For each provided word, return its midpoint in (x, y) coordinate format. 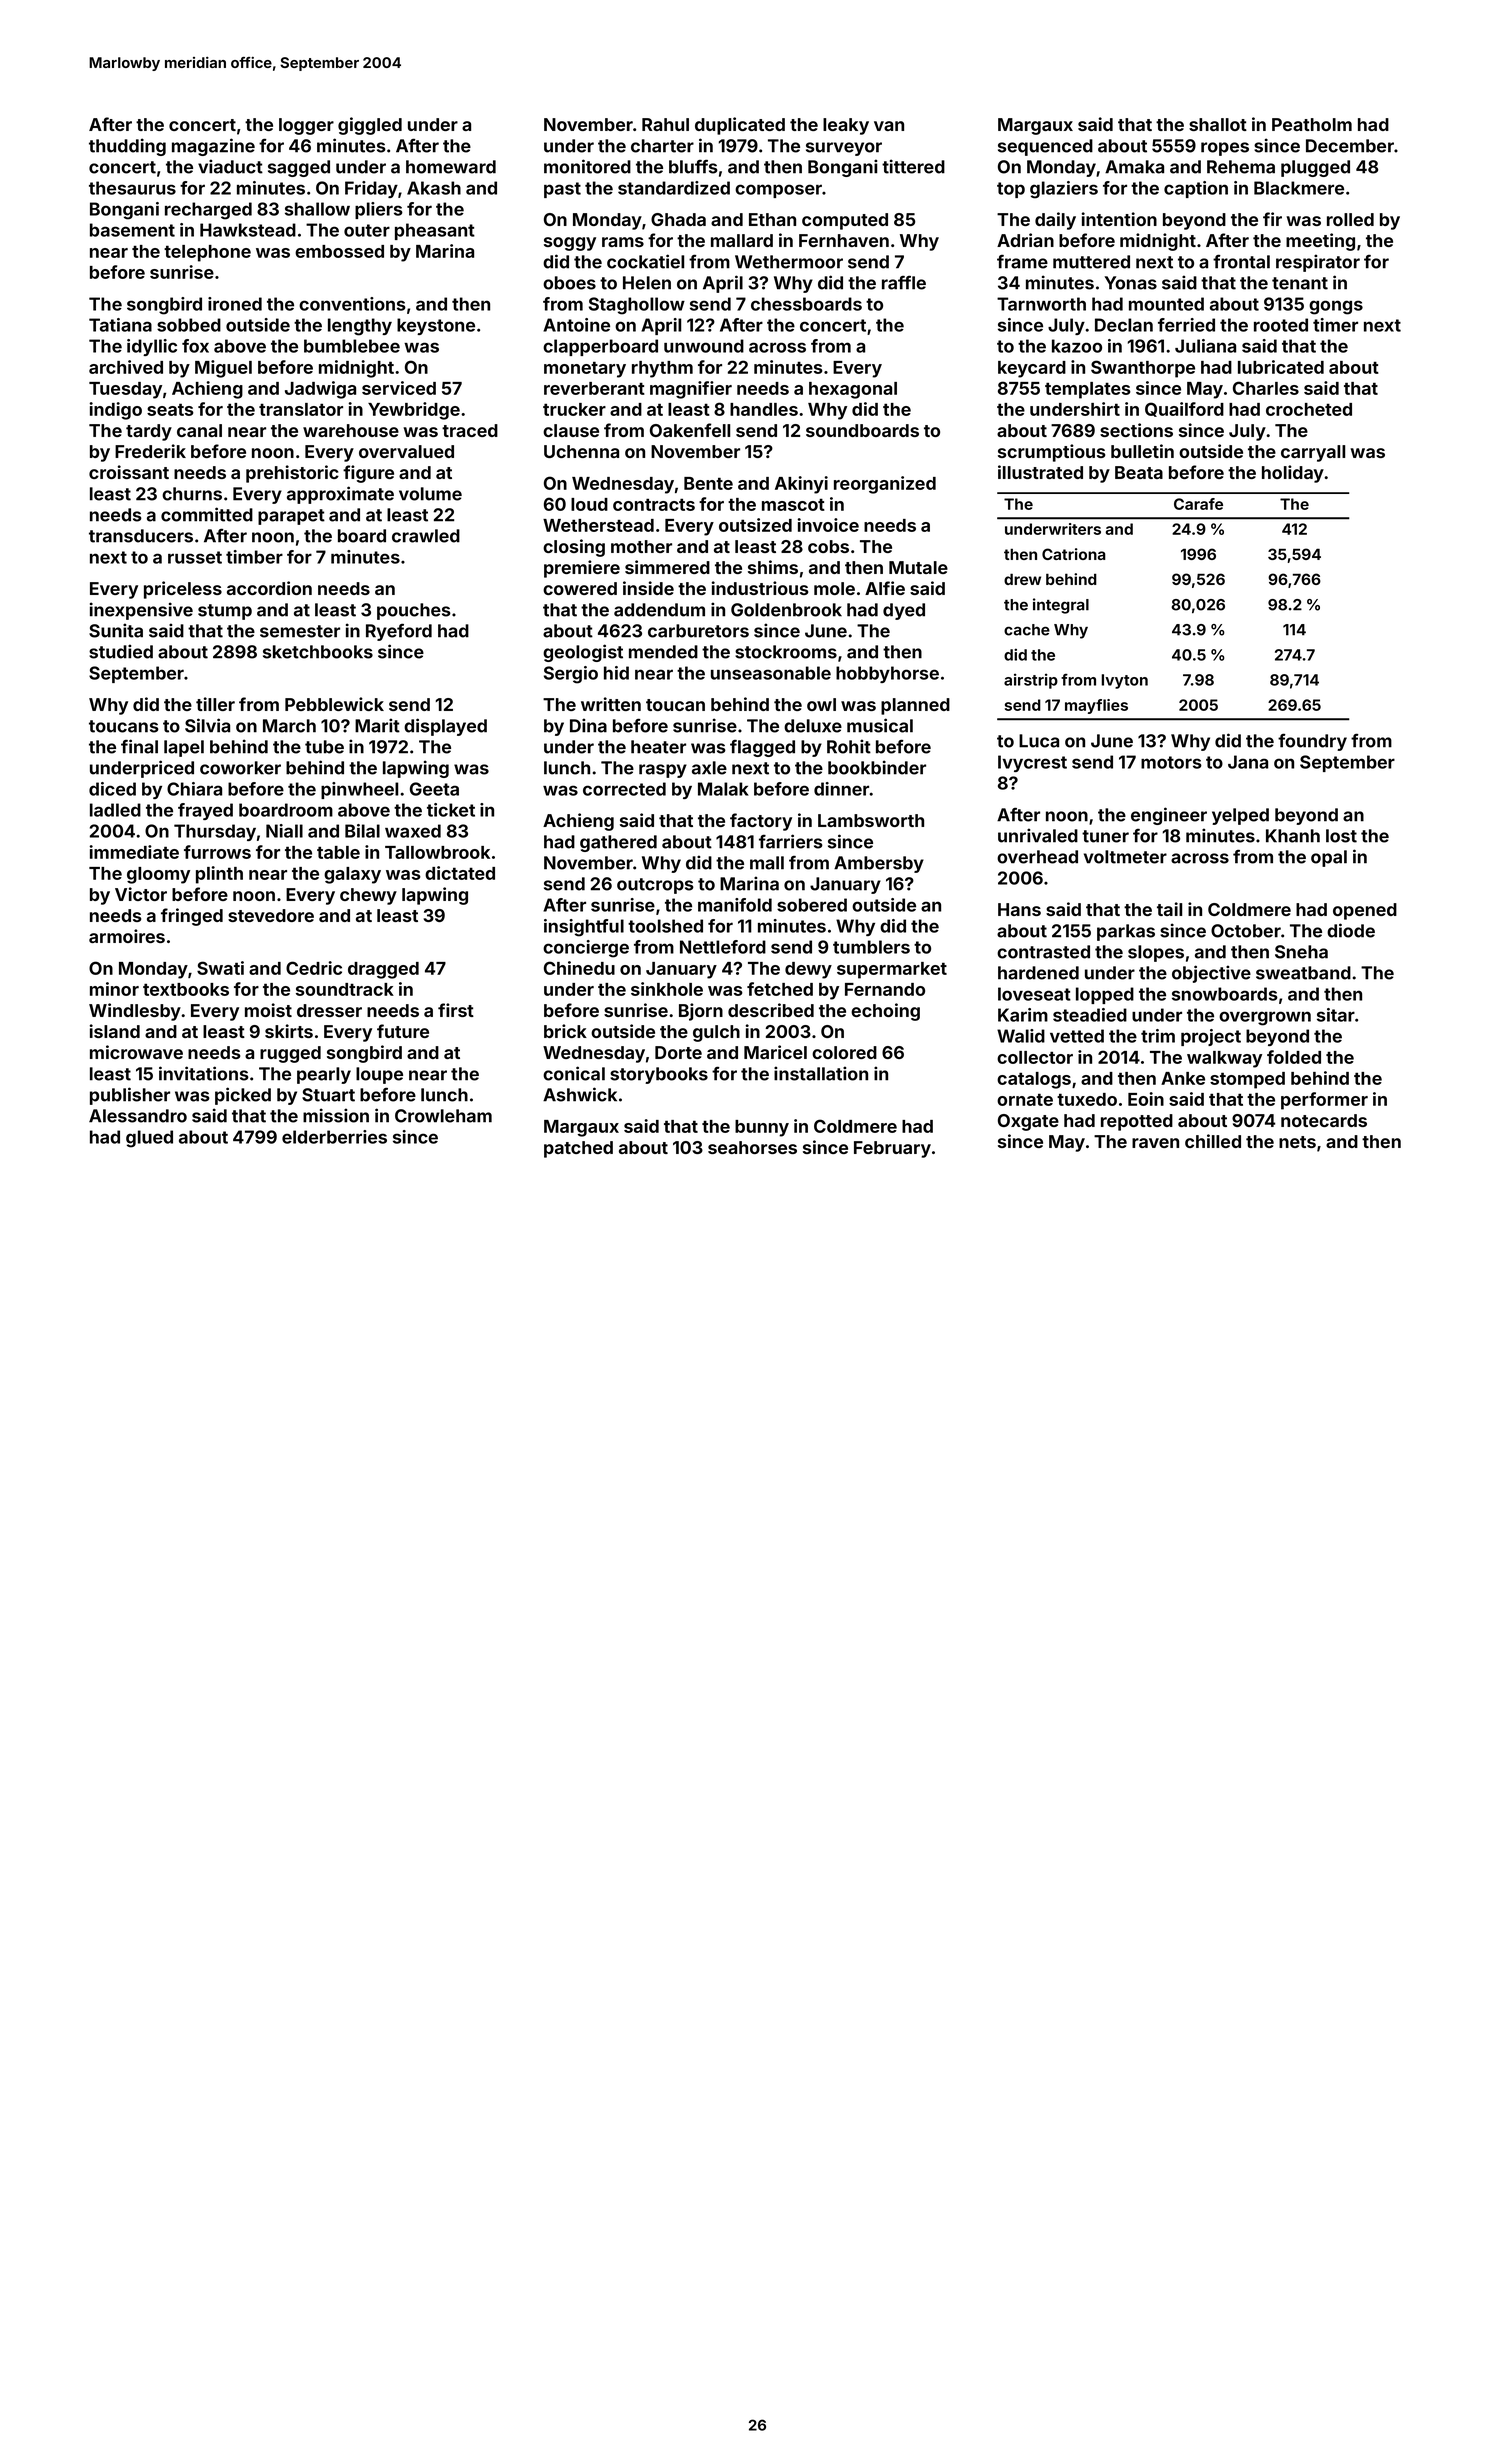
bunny (762, 1128)
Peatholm (1312, 124)
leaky (846, 126)
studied (121, 651)
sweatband (1303, 973)
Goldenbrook (786, 610)
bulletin (1142, 451)
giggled (370, 126)
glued (149, 1139)
